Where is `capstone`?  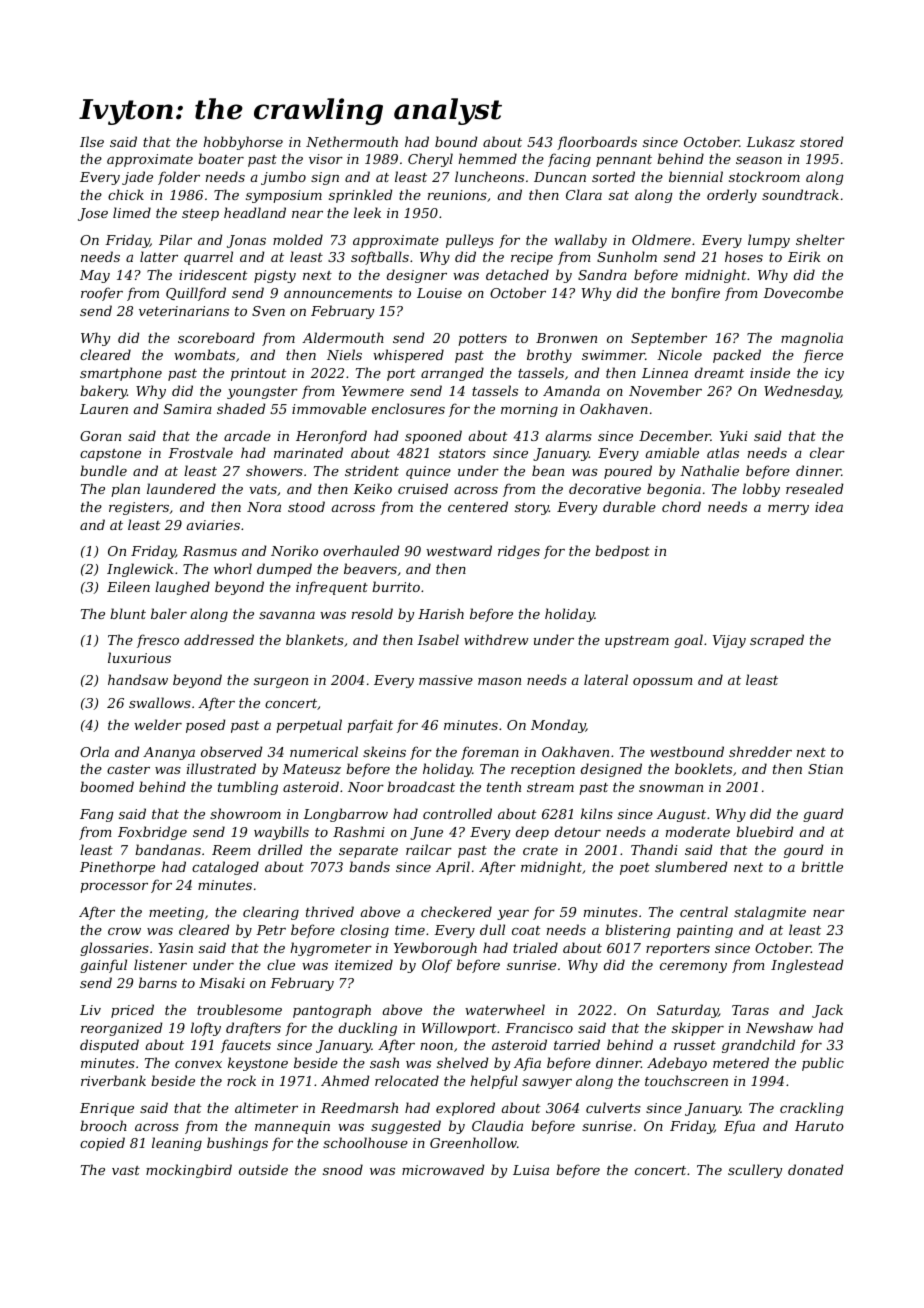 capstone is located at coordinates (110, 455).
